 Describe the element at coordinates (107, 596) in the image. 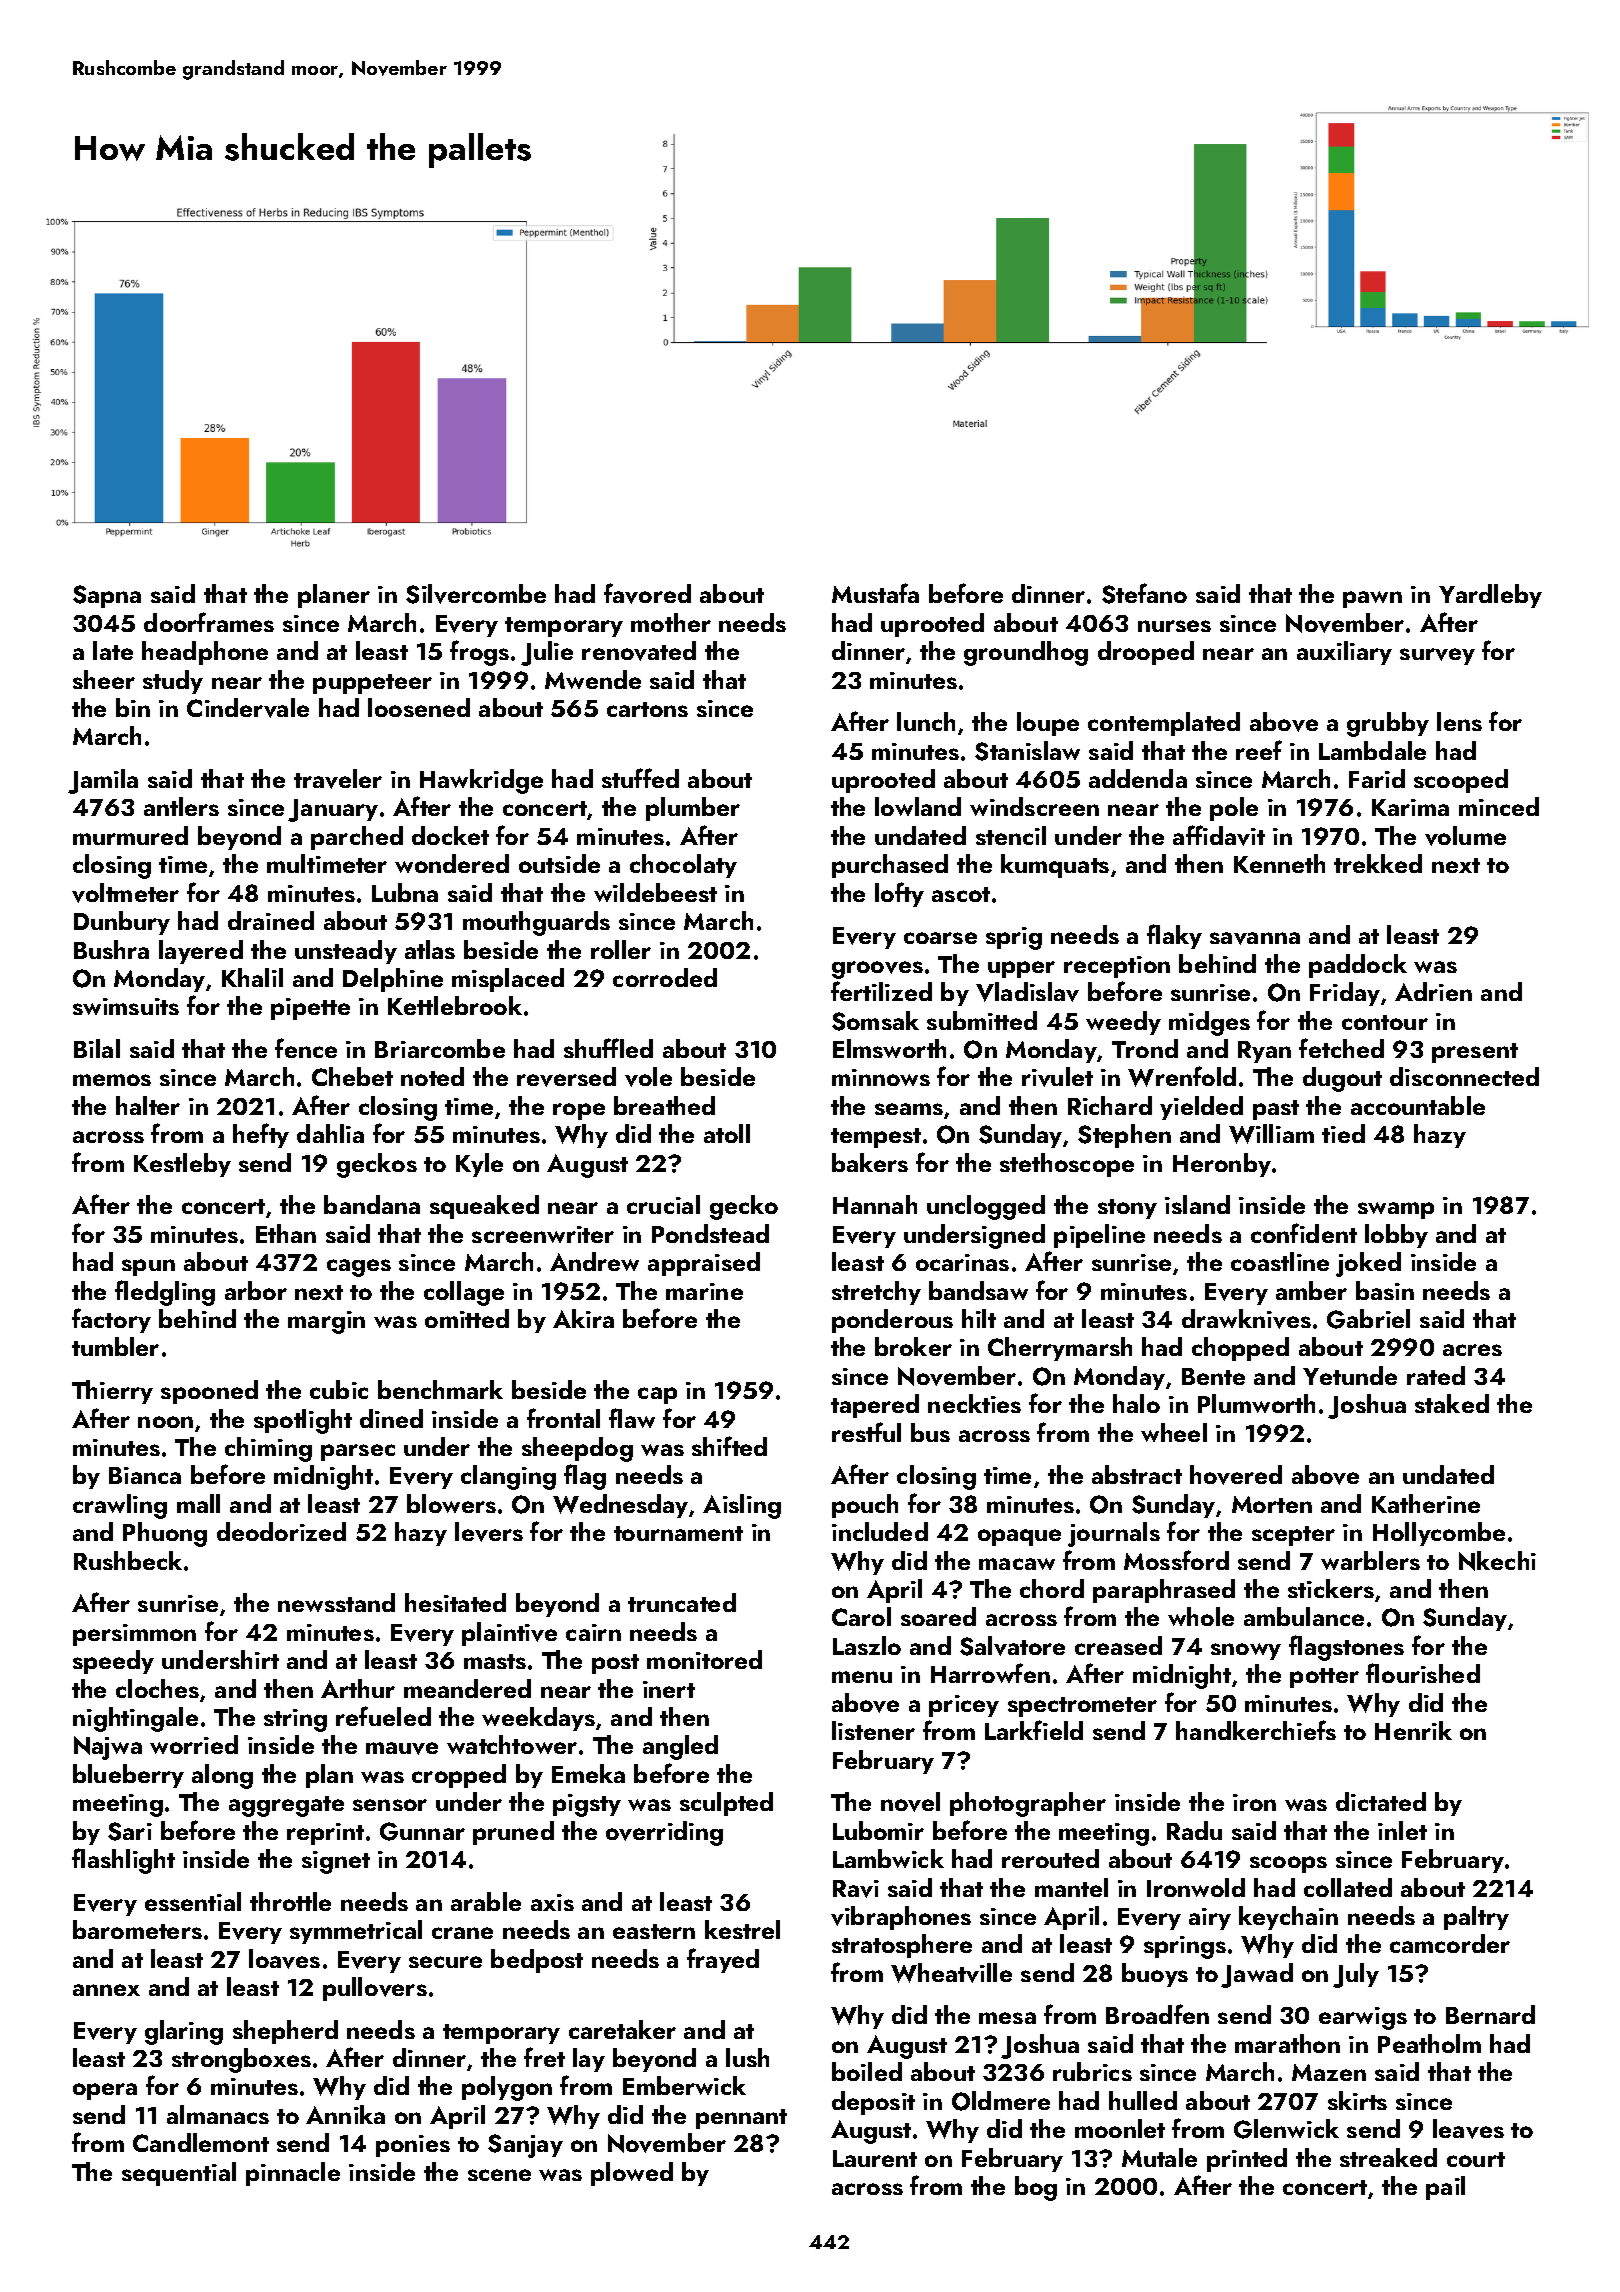

I see `Sapna` at that location.
